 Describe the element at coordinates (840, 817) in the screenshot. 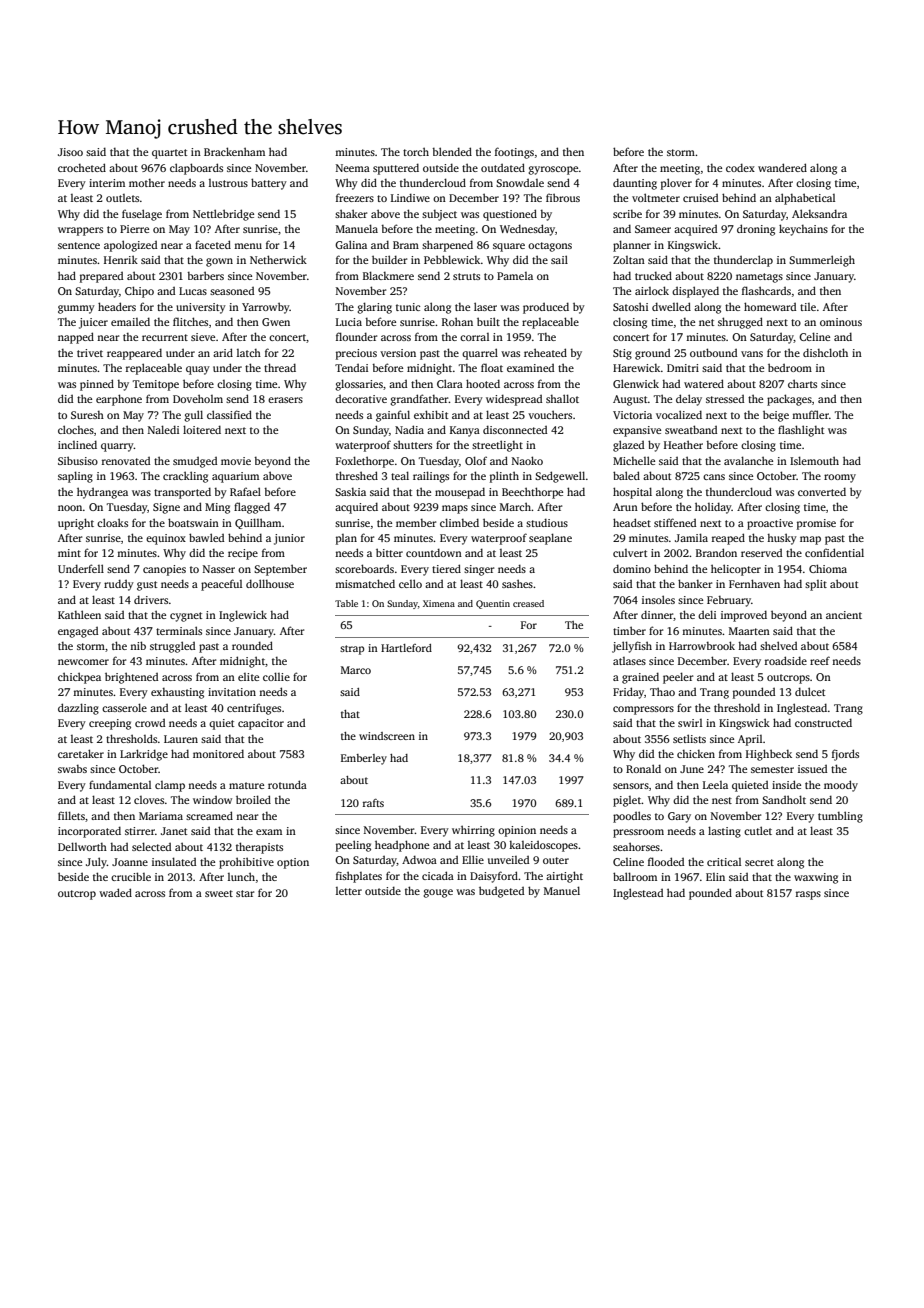

I see `tumbling` at that location.
